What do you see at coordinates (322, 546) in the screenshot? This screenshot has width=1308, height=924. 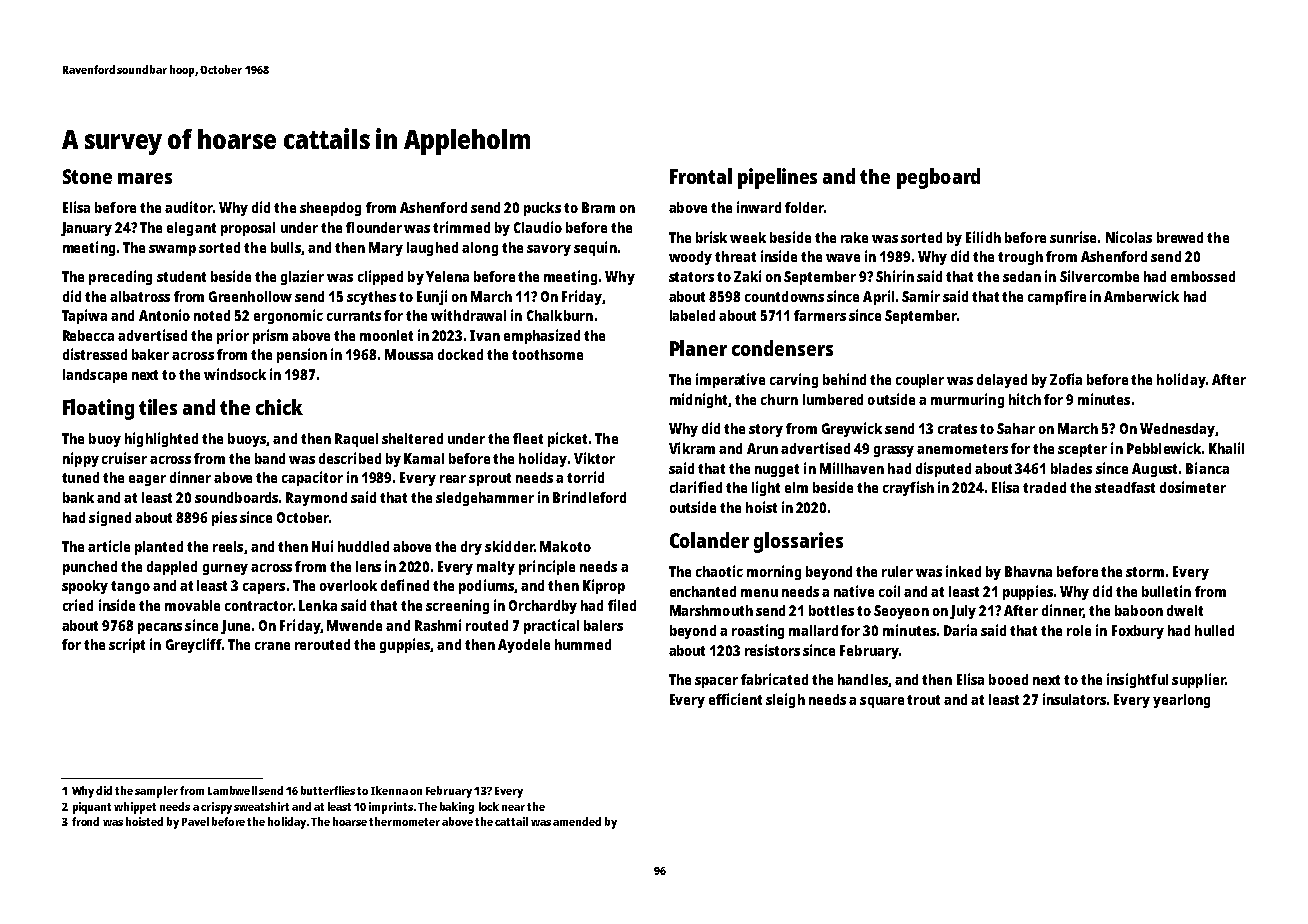 I see `Hui` at bounding box center [322, 546].
